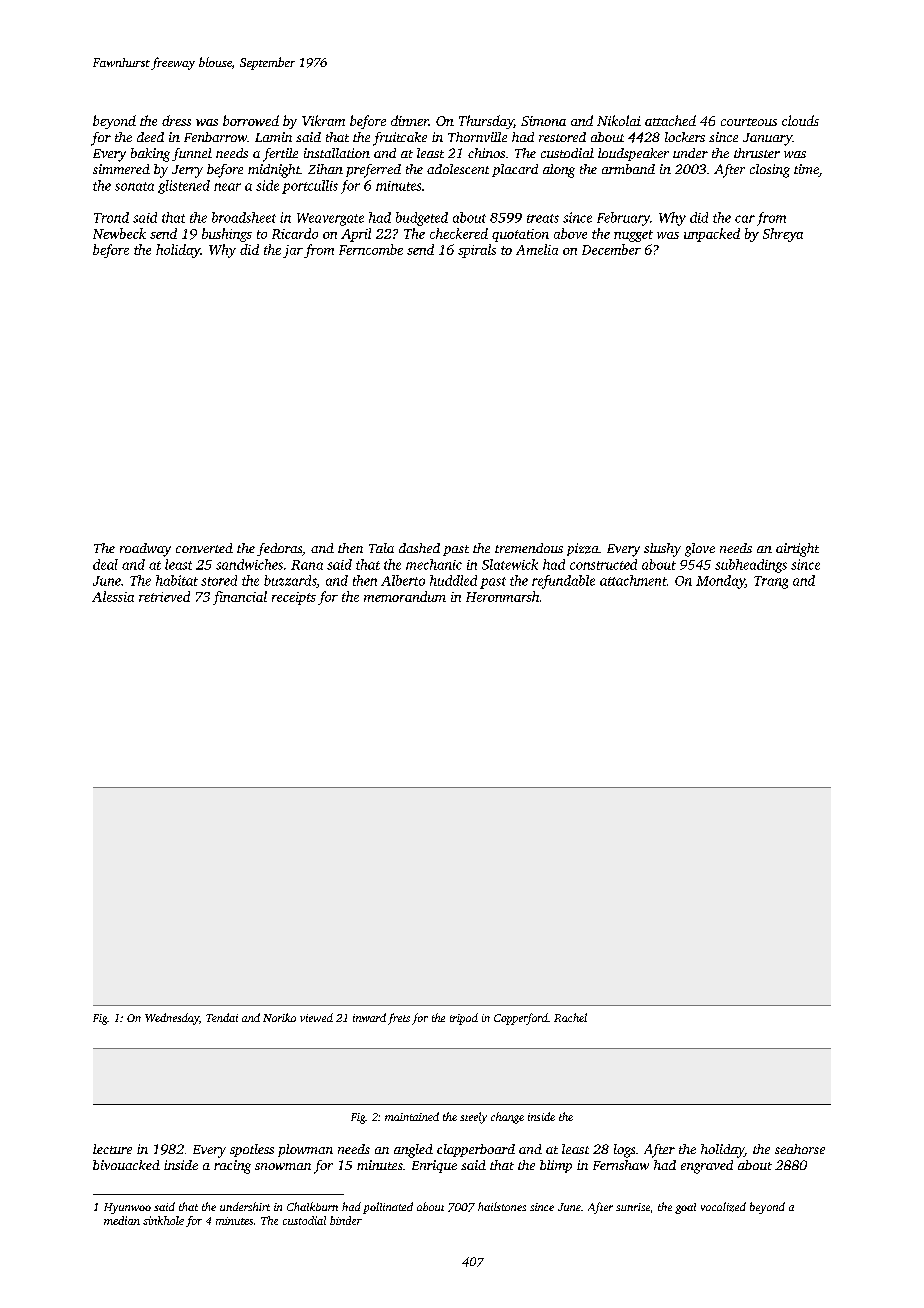  What do you see at coordinates (294, 598) in the screenshot?
I see `receipts` at bounding box center [294, 598].
